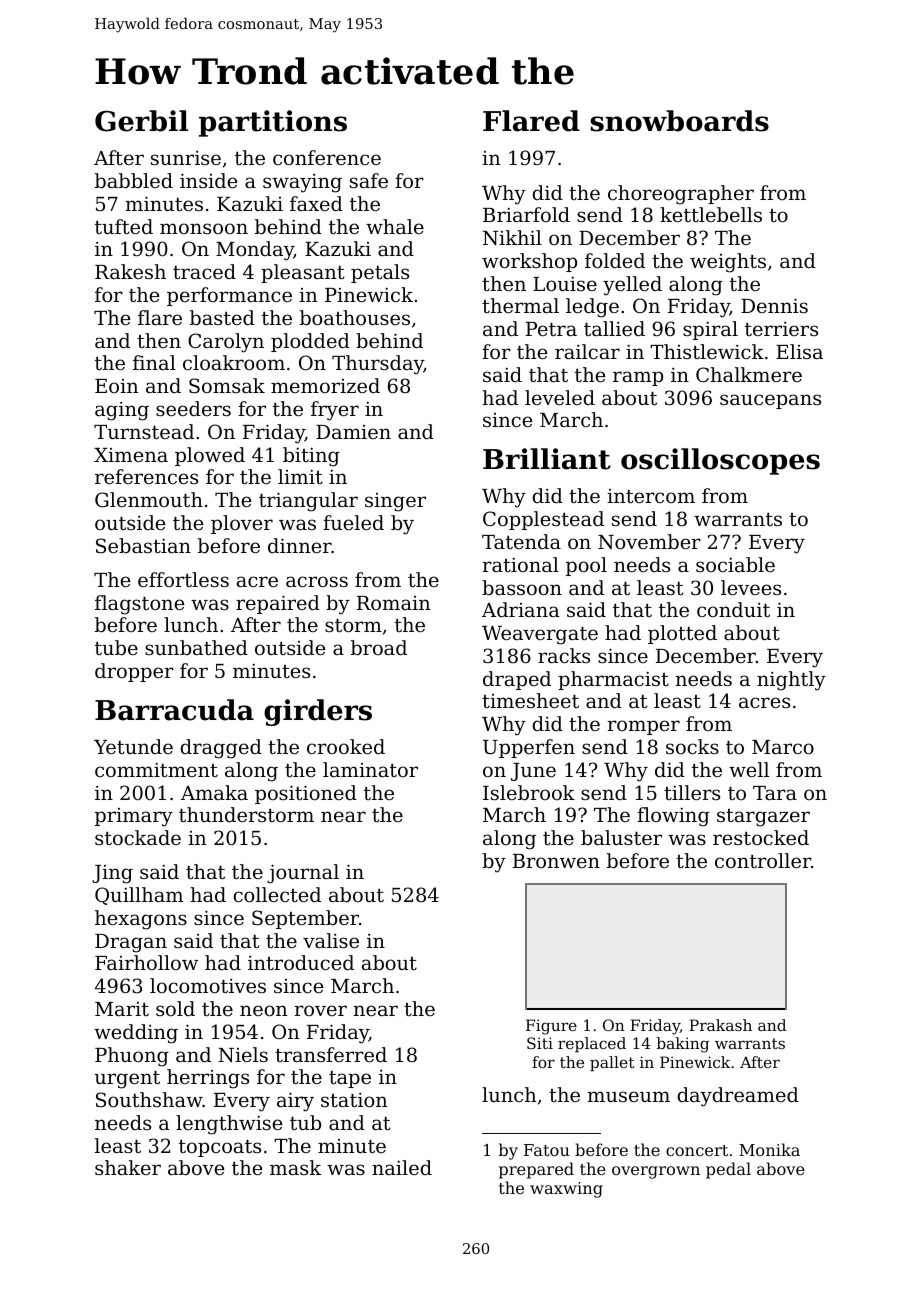 The image size is (924, 1314). I want to click on Tara, so click(775, 793).
